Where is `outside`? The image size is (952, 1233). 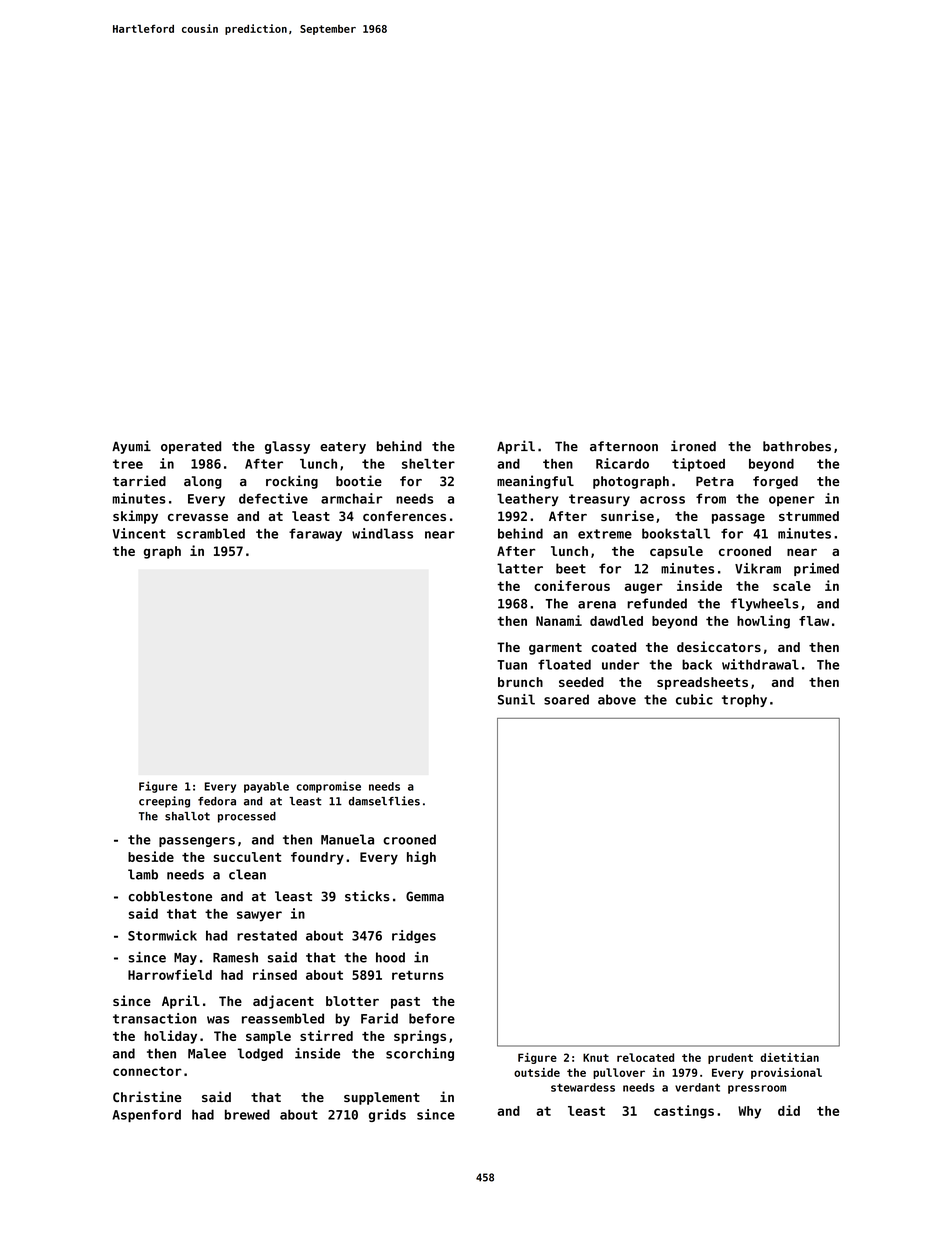
outside is located at coordinates (537, 1072).
